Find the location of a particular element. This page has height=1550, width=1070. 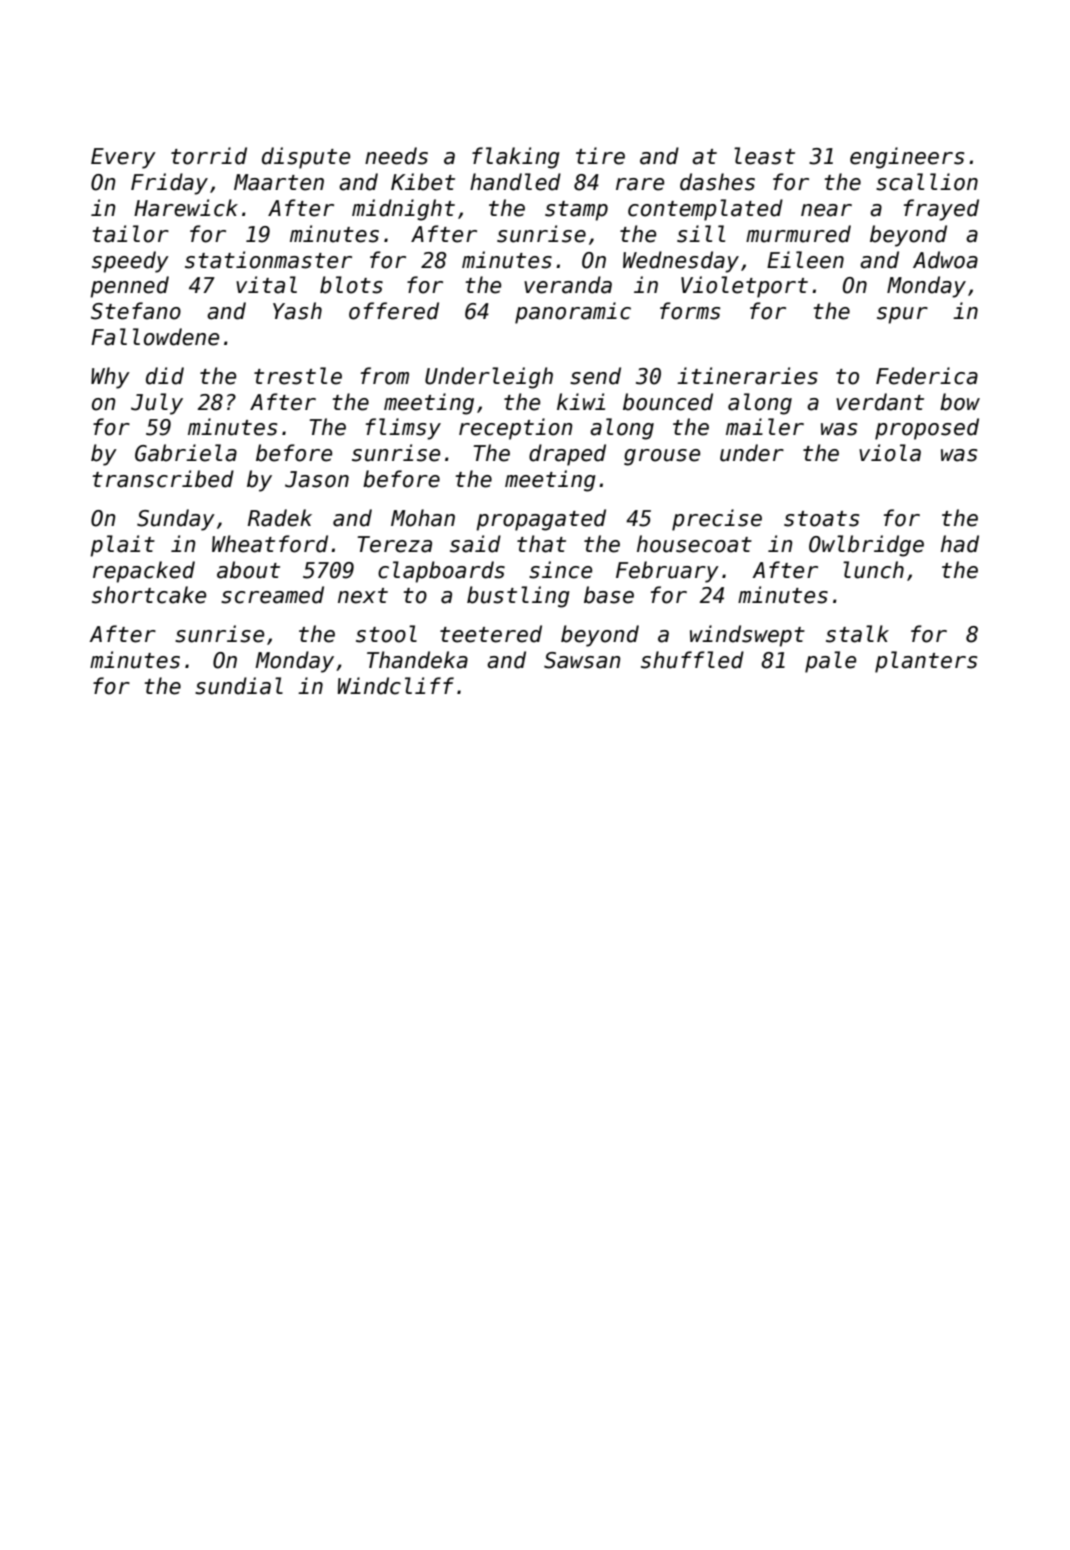

viola is located at coordinates (890, 453).
